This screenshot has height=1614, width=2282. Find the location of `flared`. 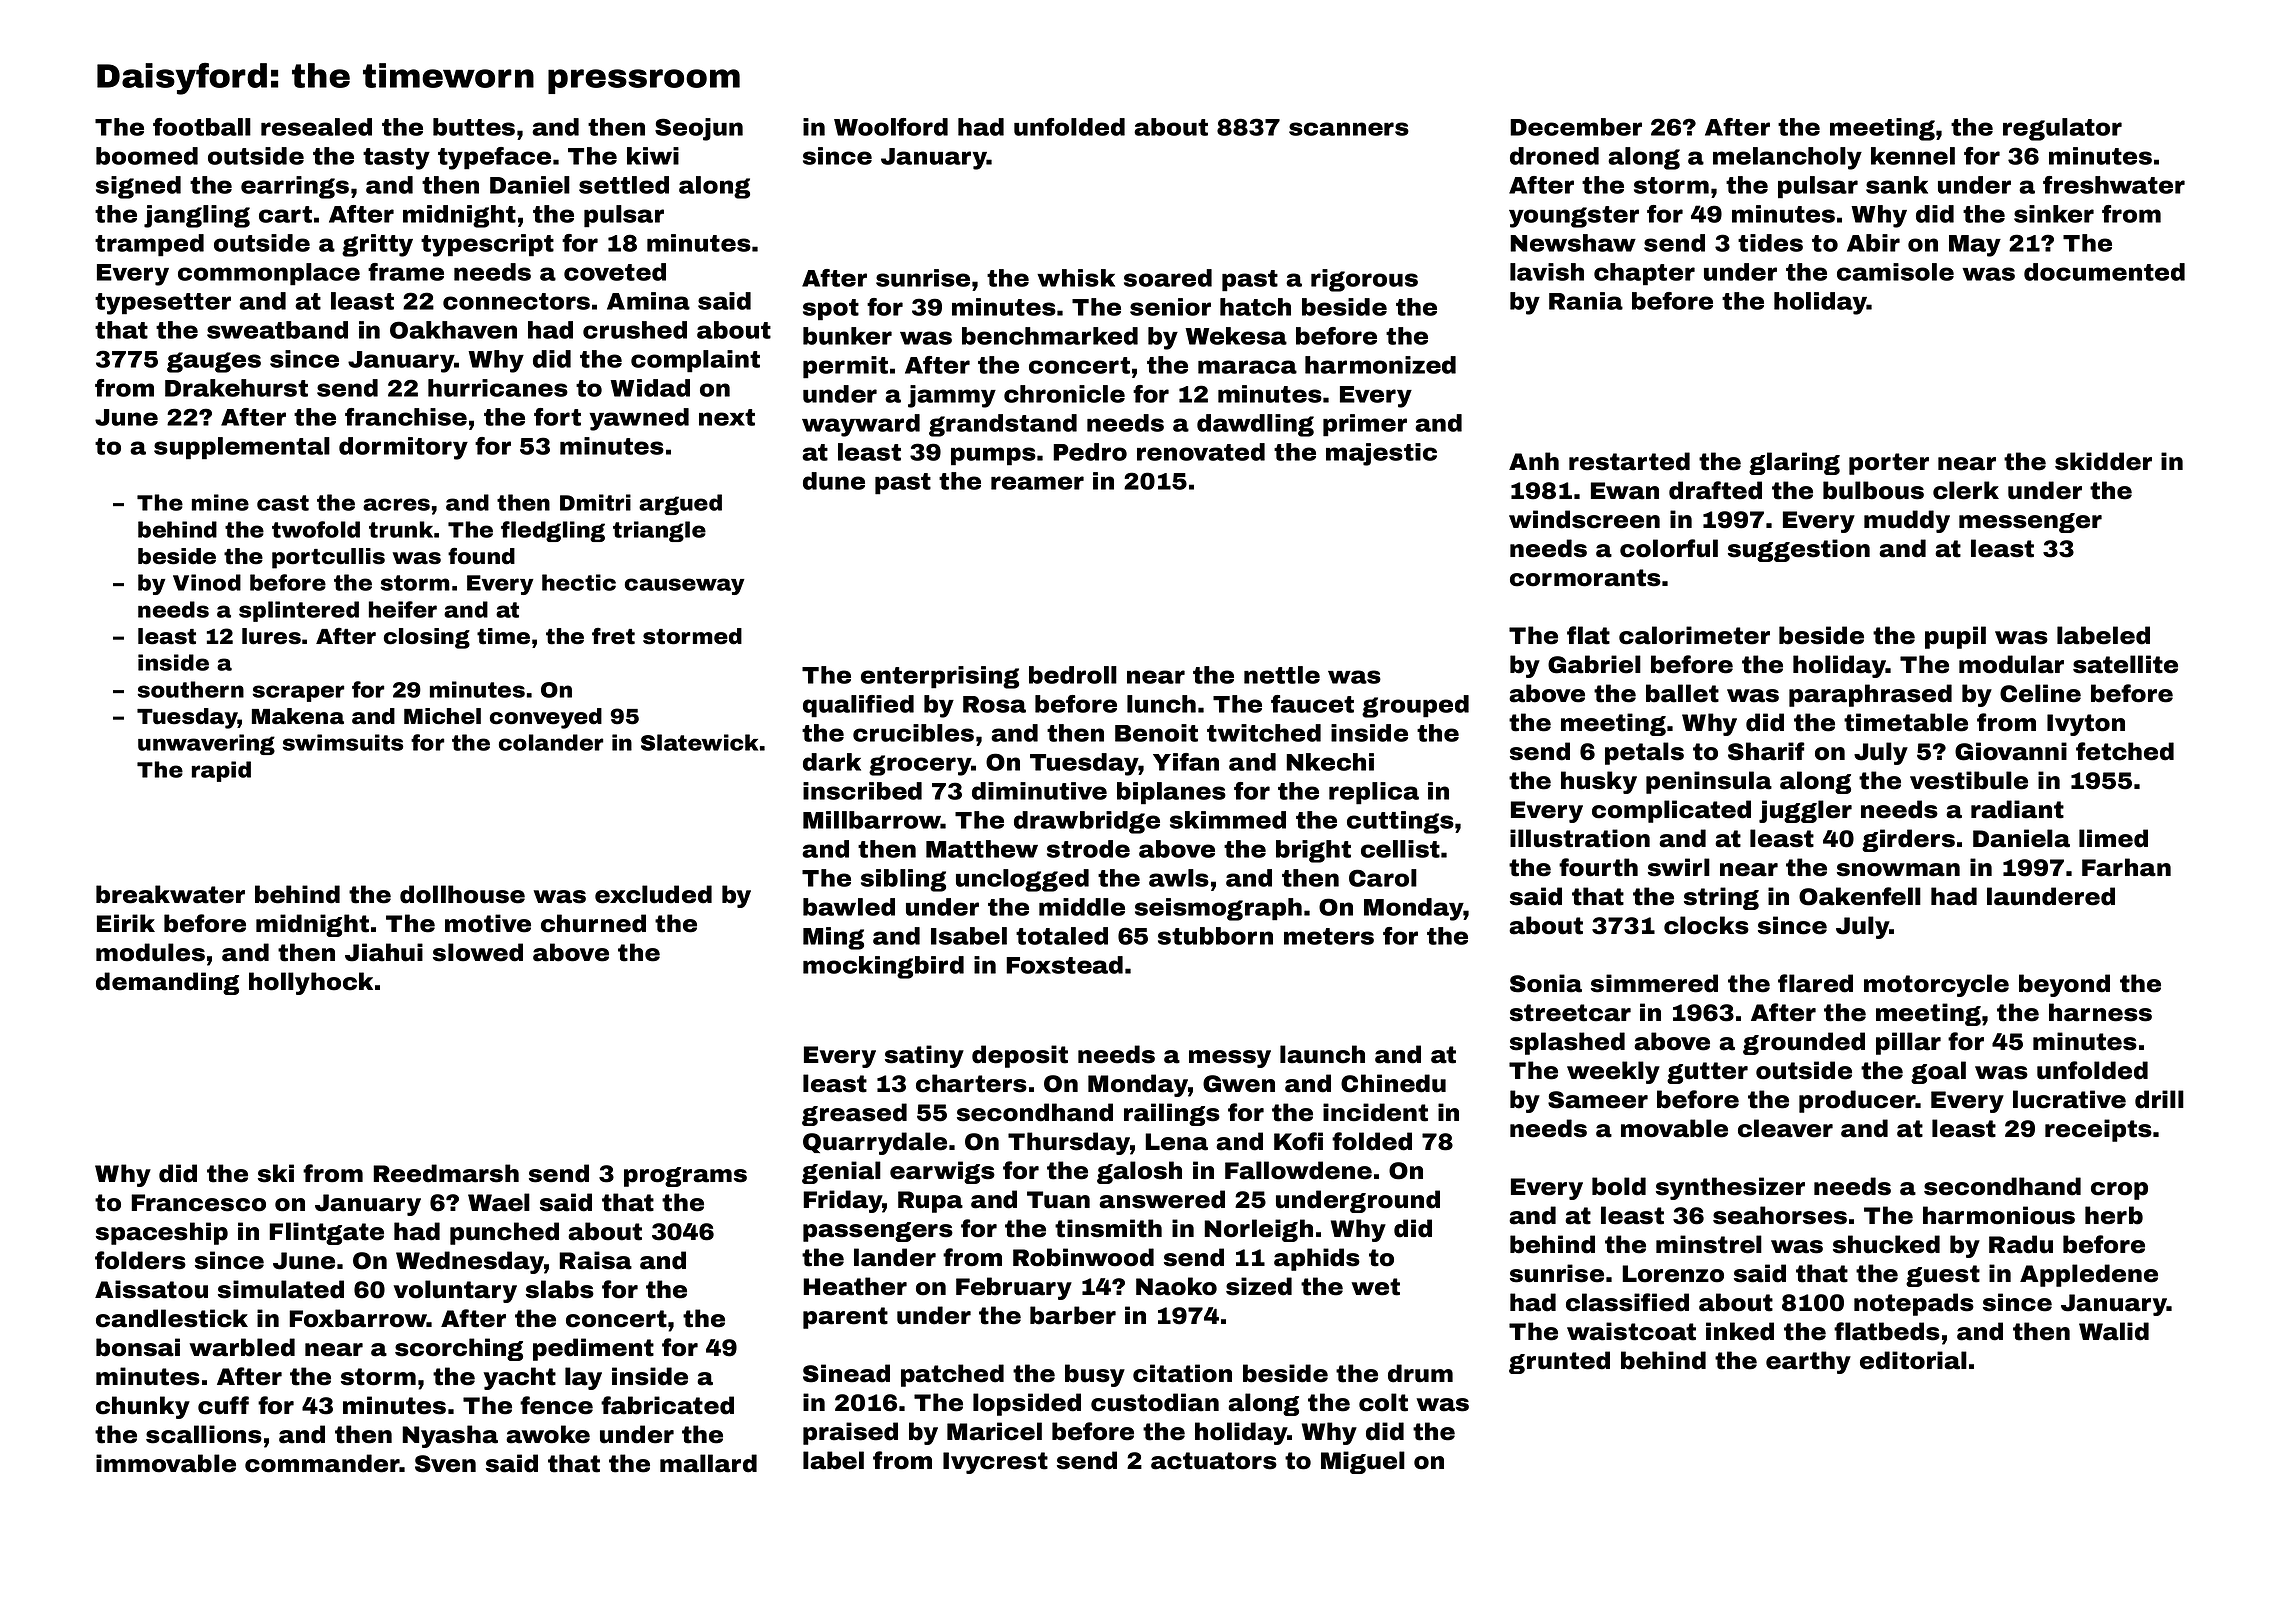

flared is located at coordinates (1815, 983).
